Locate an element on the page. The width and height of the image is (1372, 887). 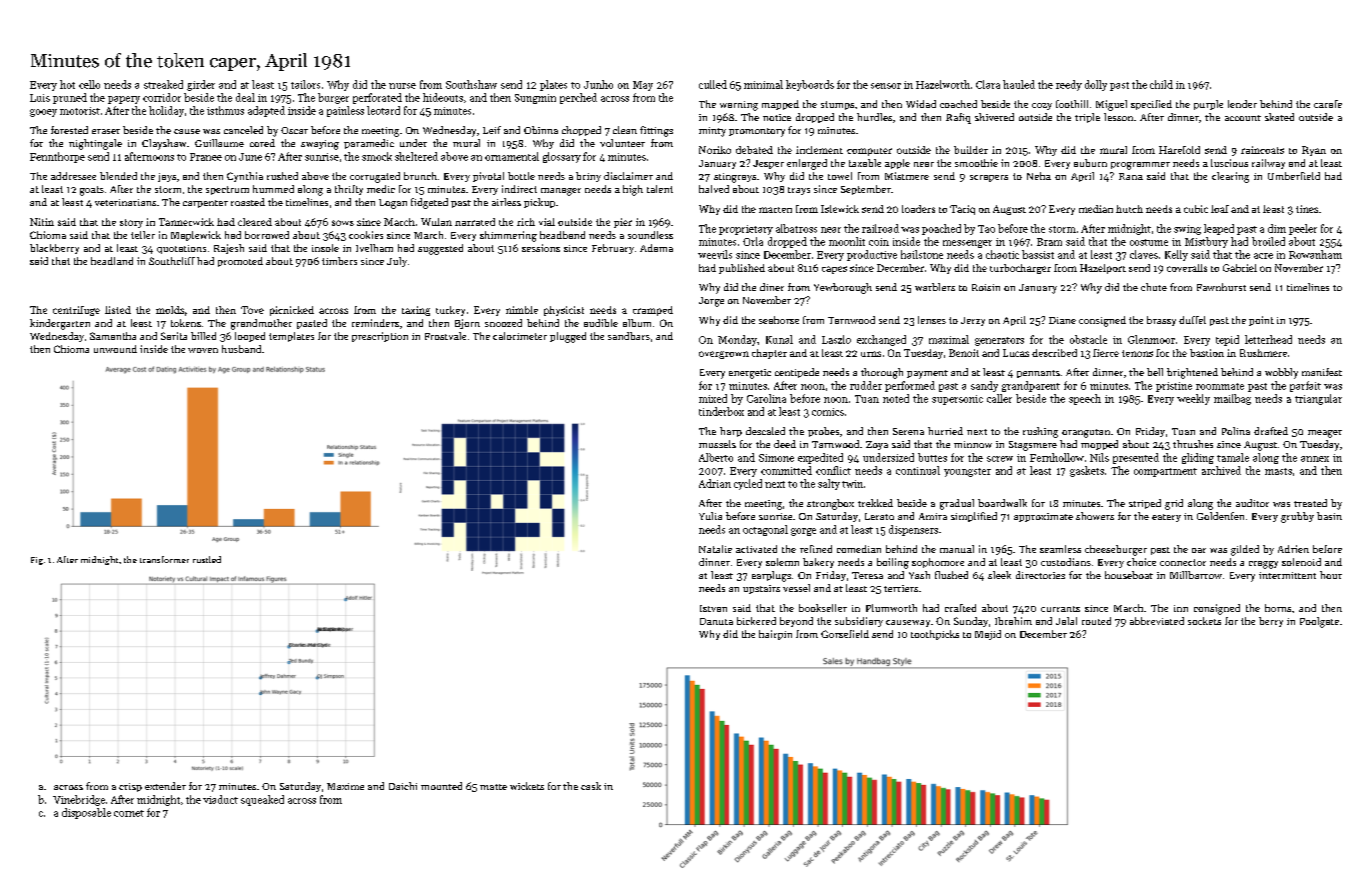
transformer is located at coordinates (164, 559).
